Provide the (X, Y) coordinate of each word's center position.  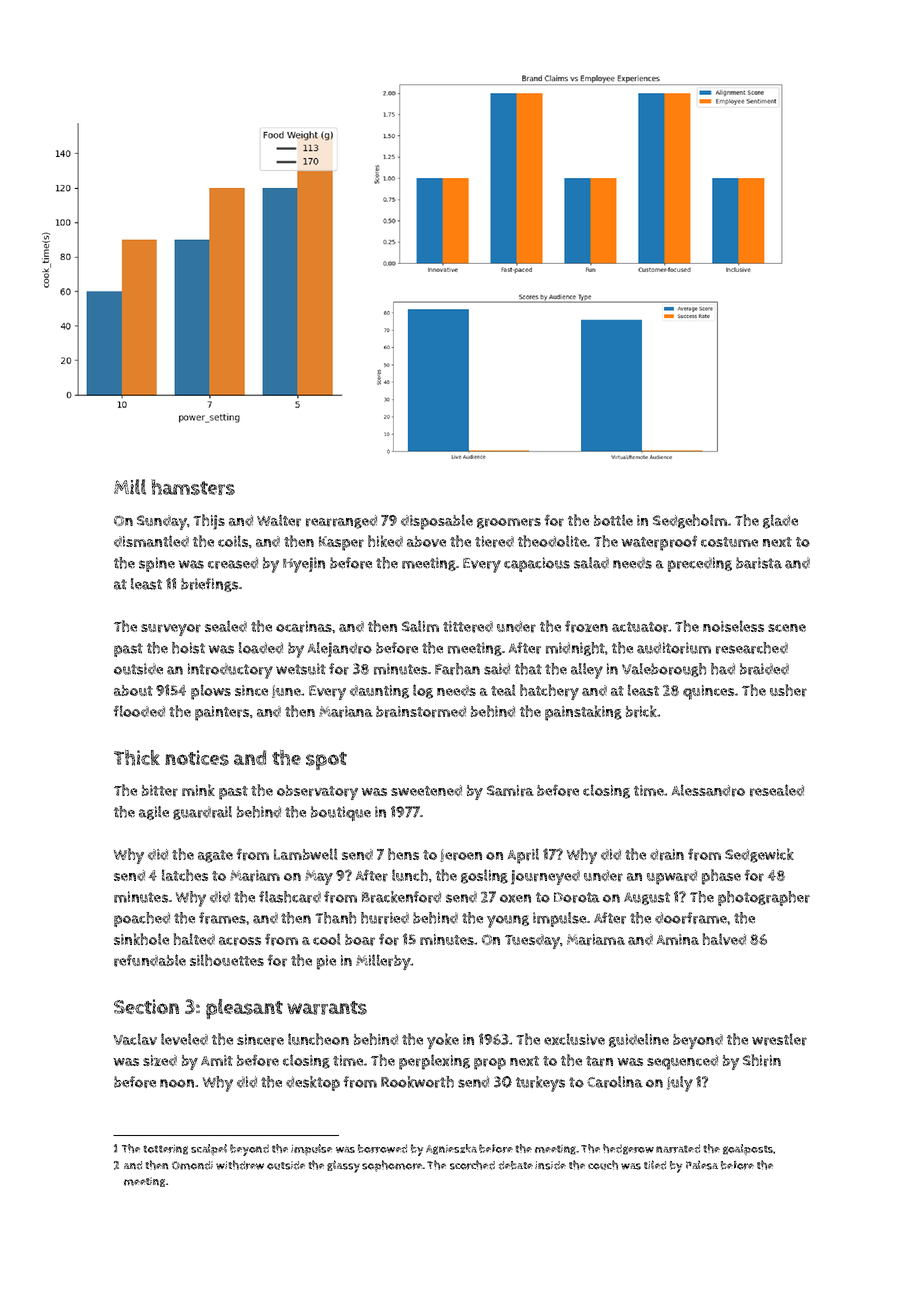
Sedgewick (759, 855)
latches (185, 875)
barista (759, 563)
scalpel (209, 1149)
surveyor (171, 630)
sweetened (426, 790)
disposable (437, 522)
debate (516, 1165)
